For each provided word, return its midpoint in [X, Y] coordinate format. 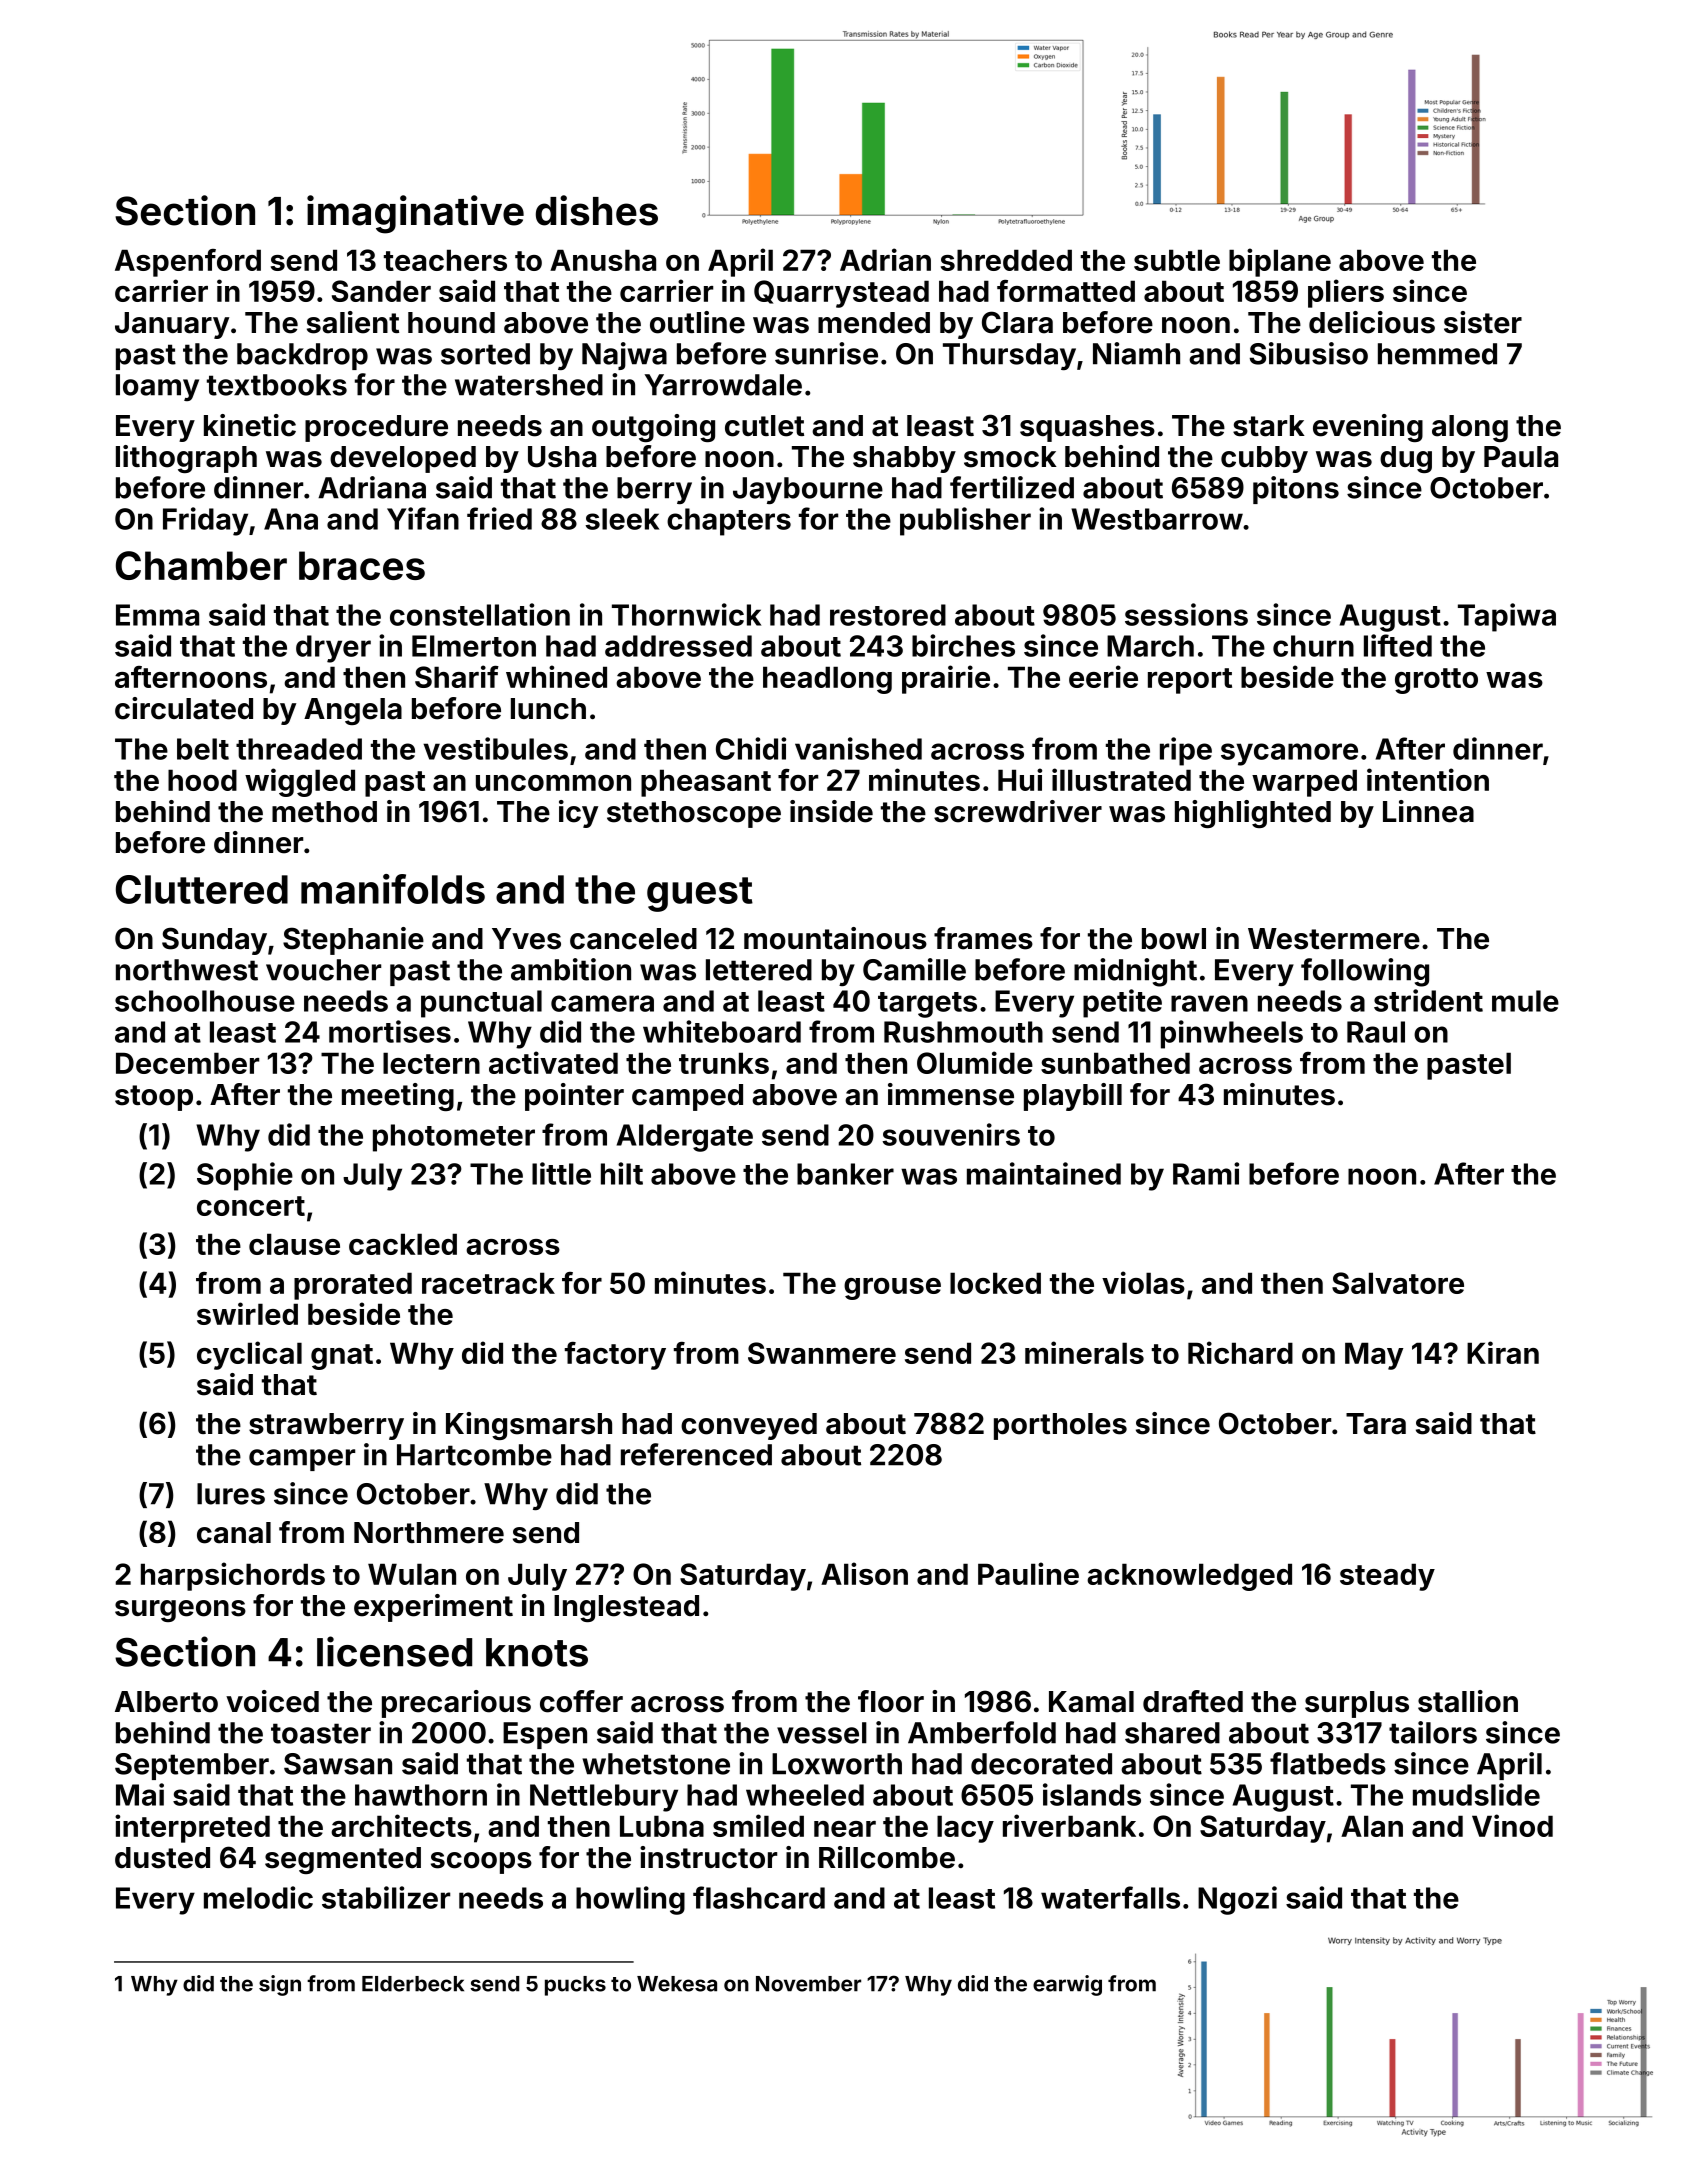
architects [401, 1825]
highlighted [1253, 814]
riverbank [1069, 1825]
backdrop [302, 356]
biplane [1280, 262]
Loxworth [837, 1764]
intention [1428, 779]
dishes [597, 210]
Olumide [975, 1062]
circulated [184, 708]
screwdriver [1018, 811]
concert [251, 1206]
